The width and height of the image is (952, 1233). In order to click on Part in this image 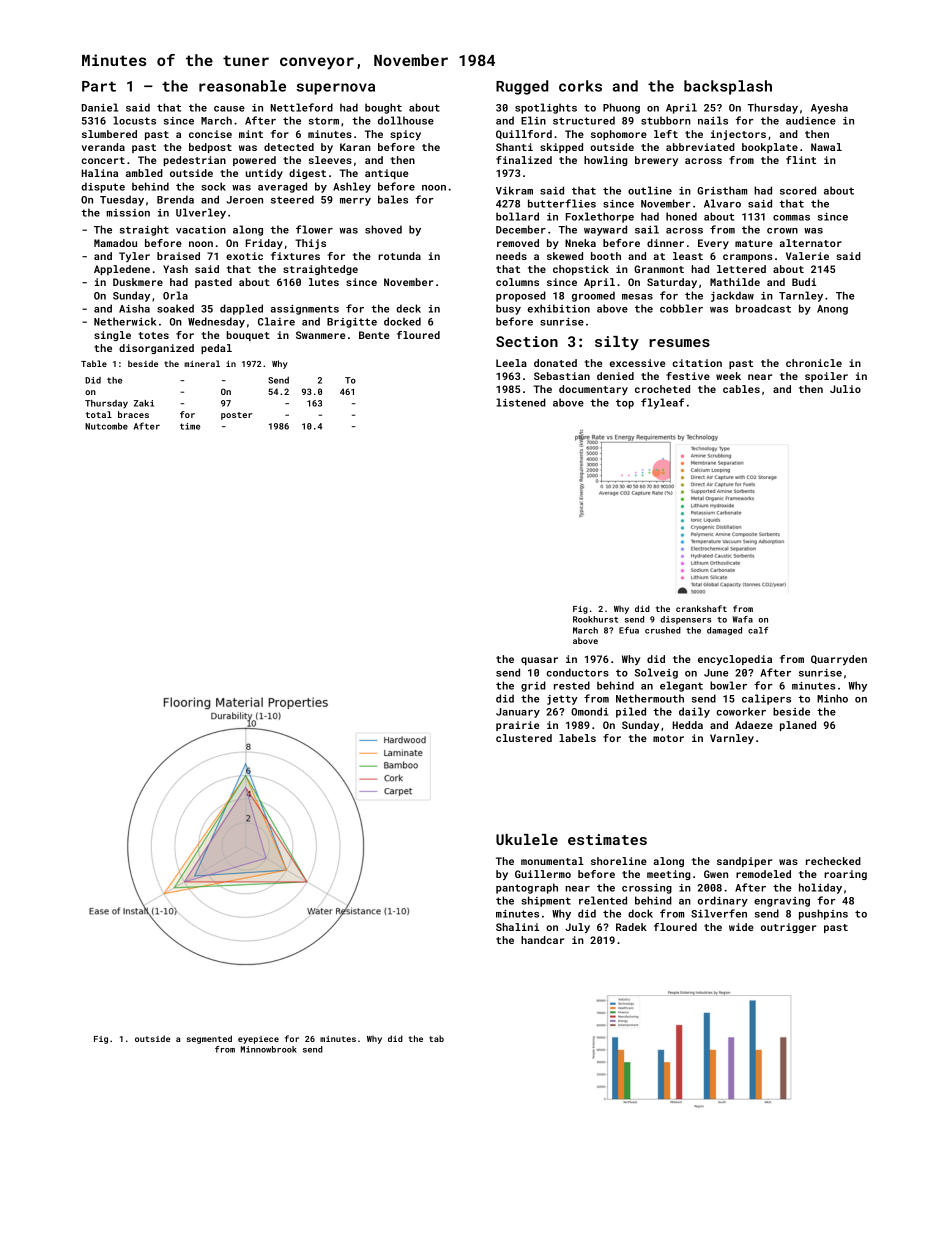, I will do `click(99, 86)`.
